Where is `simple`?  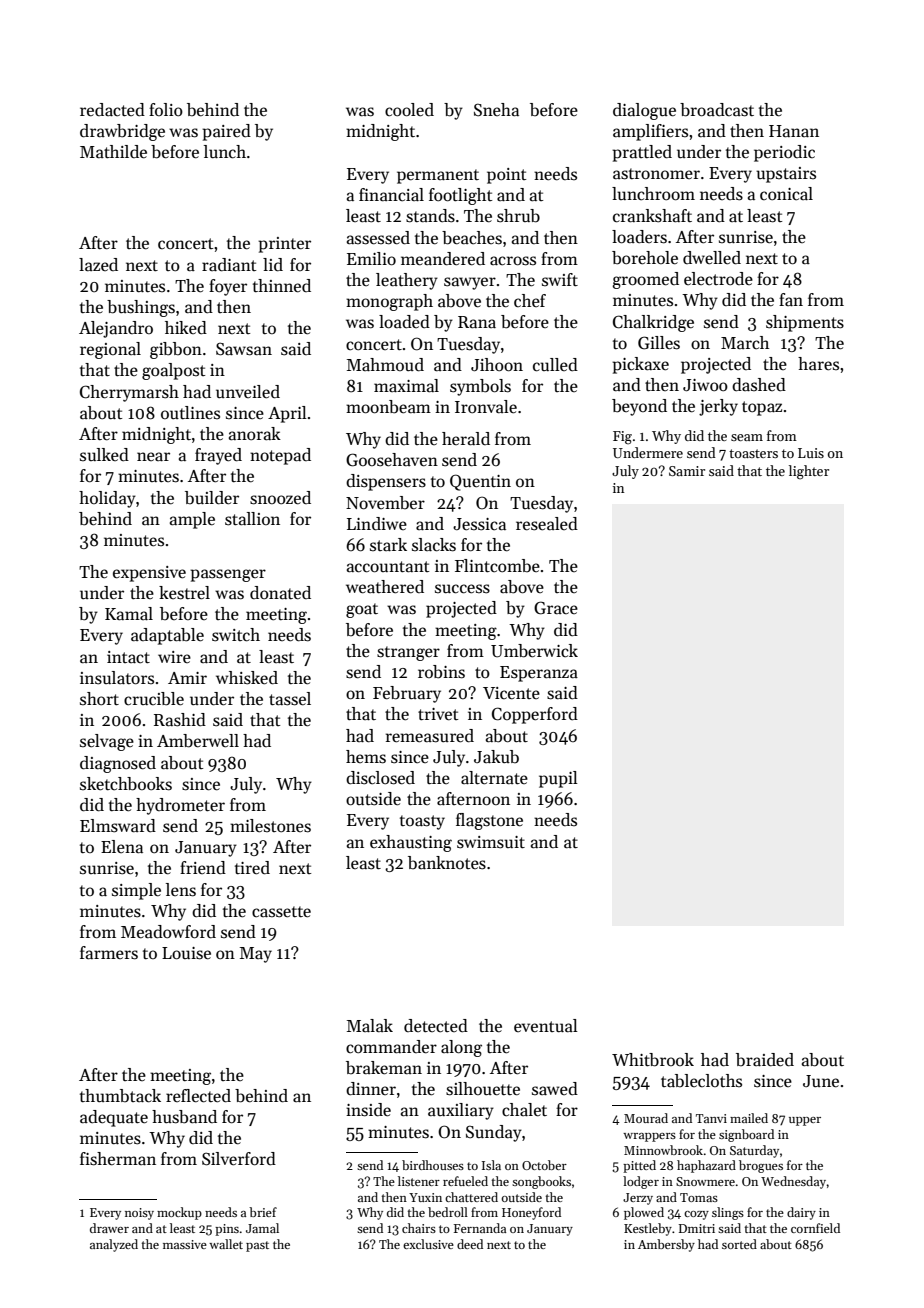 simple is located at coordinates (136, 891).
